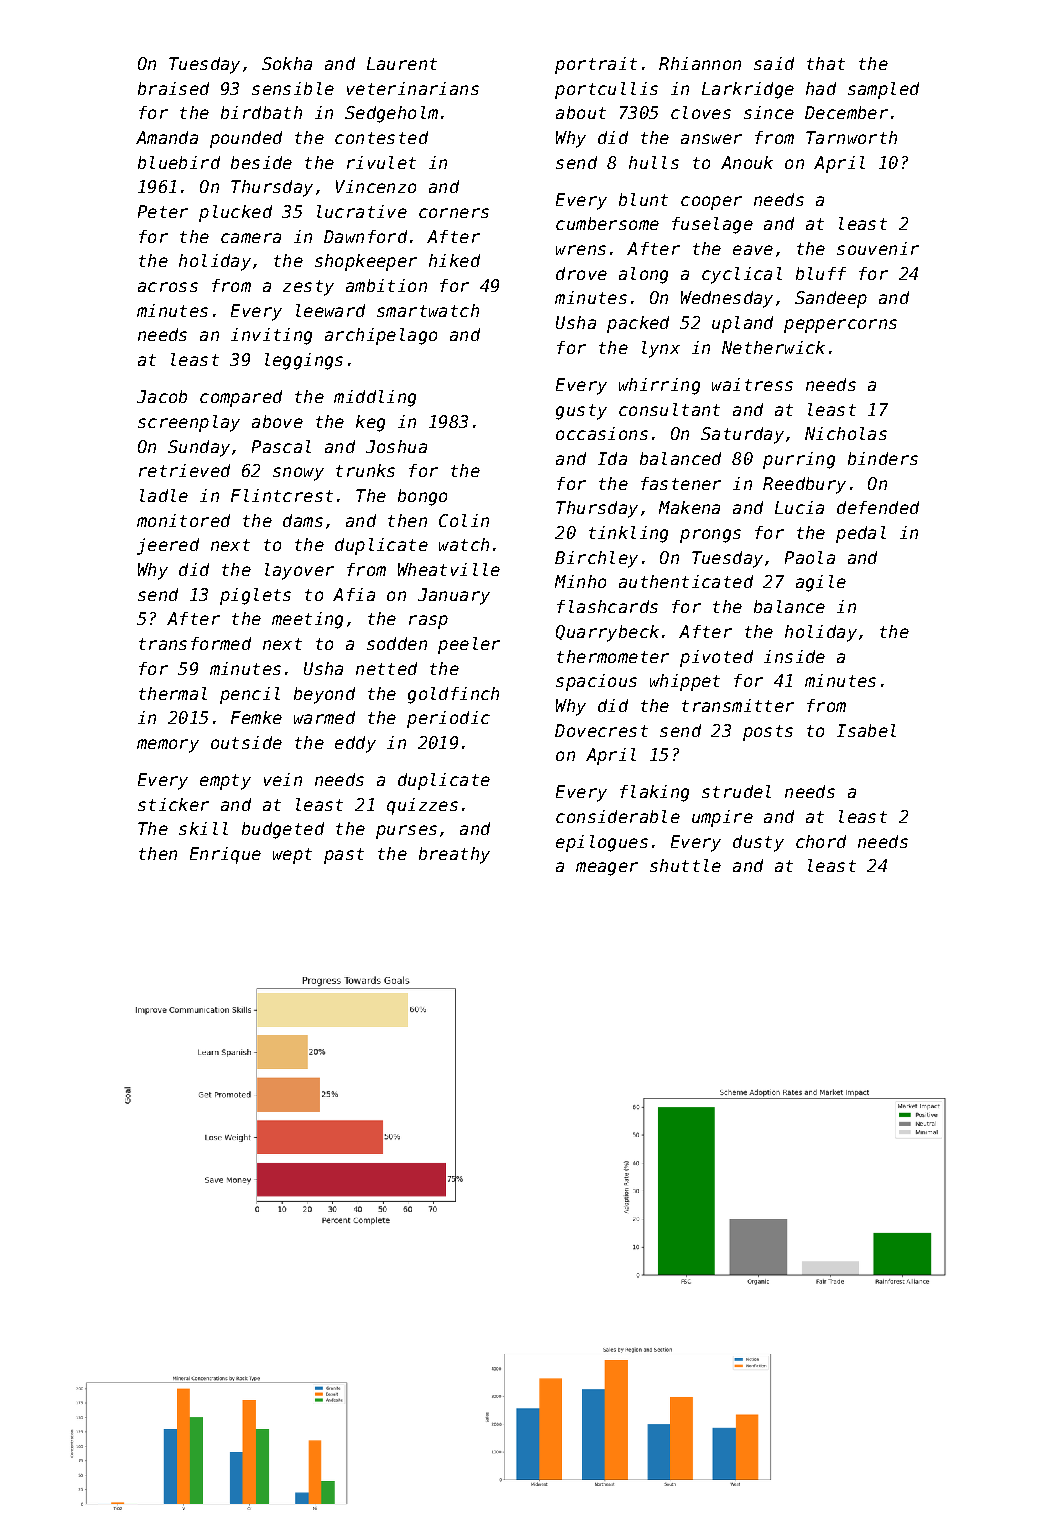 The width and height of the image is (1061, 1536). I want to click on pencil, so click(250, 695).
